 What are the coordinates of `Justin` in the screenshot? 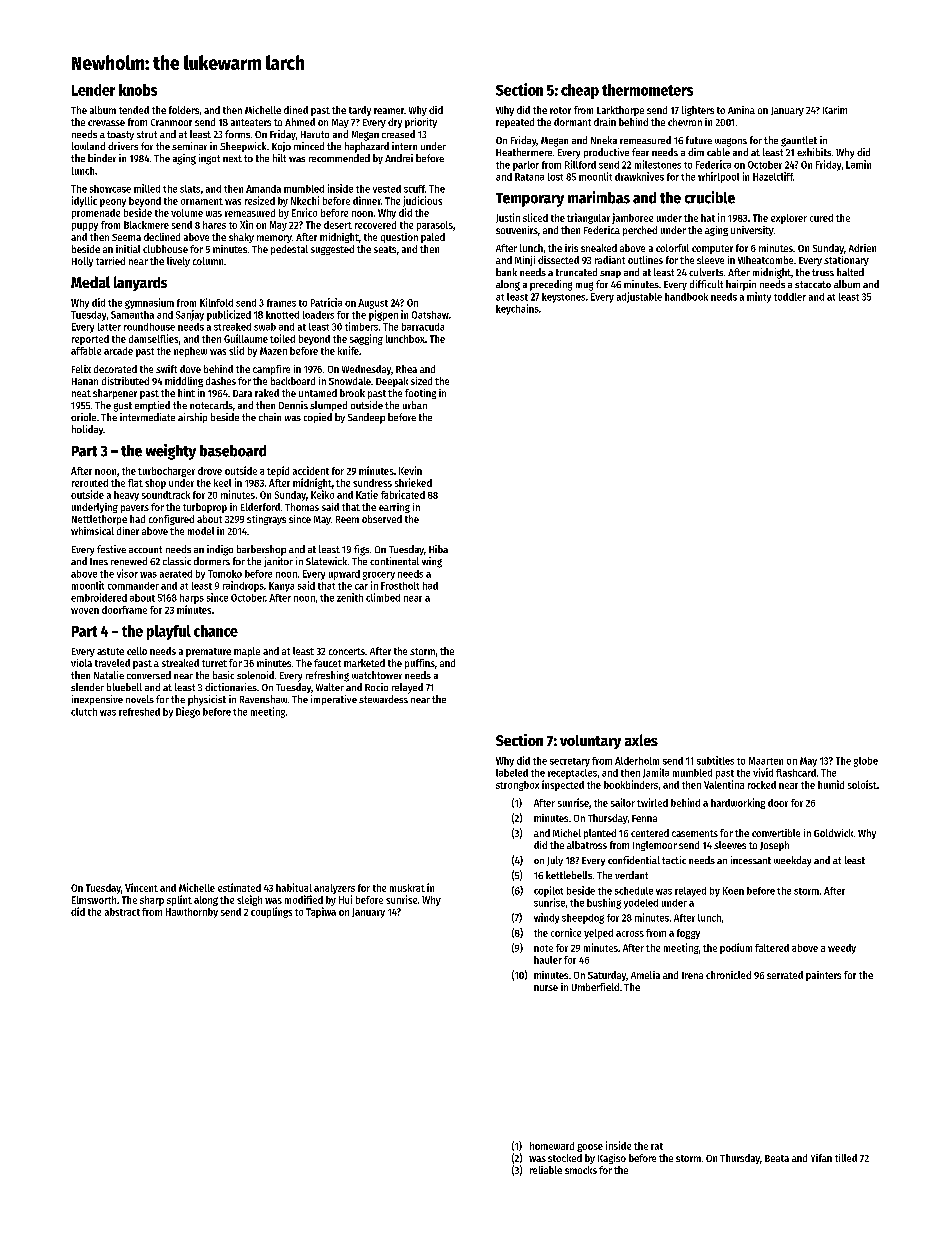 It's located at (508, 218).
